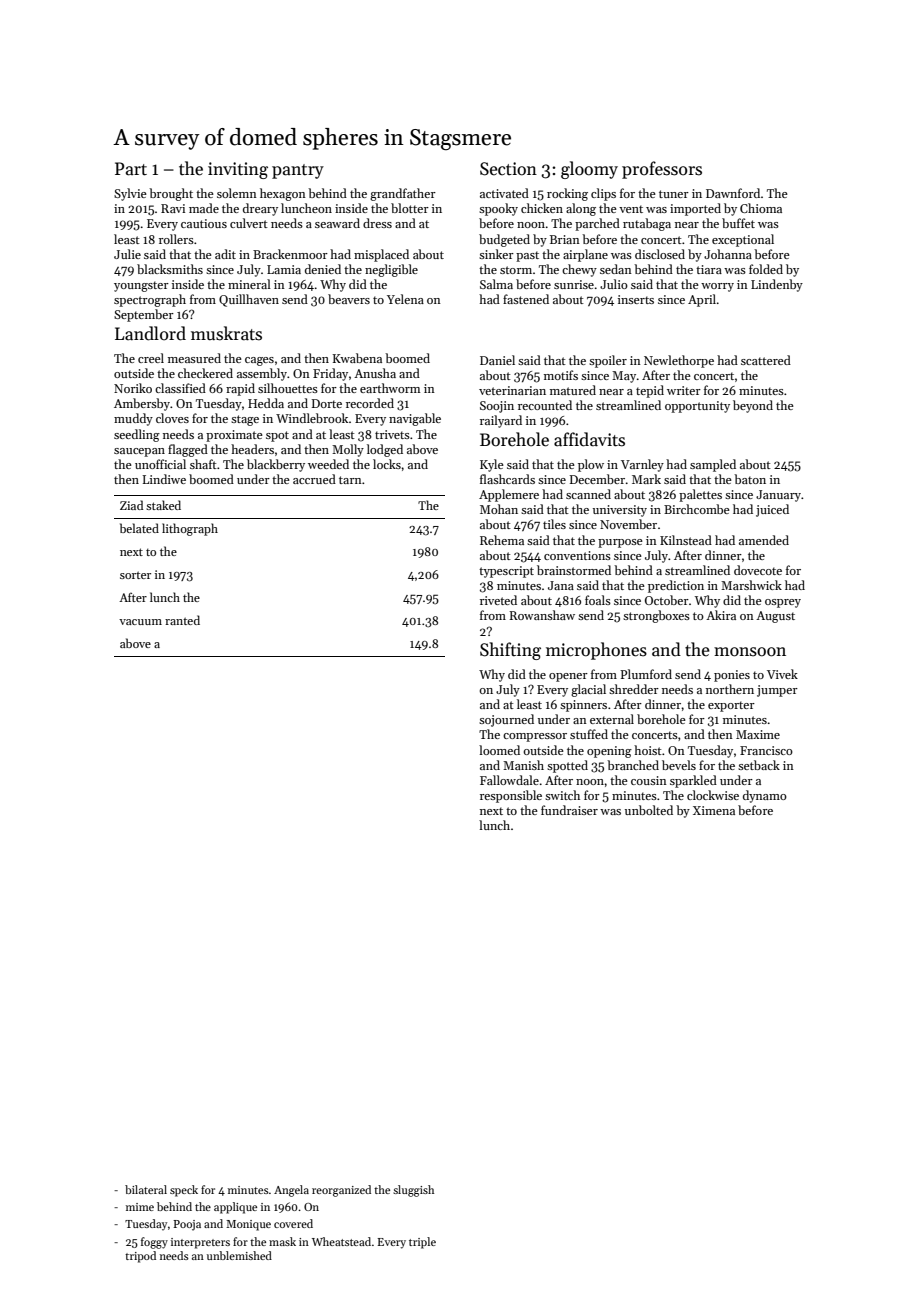 This screenshot has height=1308, width=924. I want to click on responsible, so click(511, 796).
